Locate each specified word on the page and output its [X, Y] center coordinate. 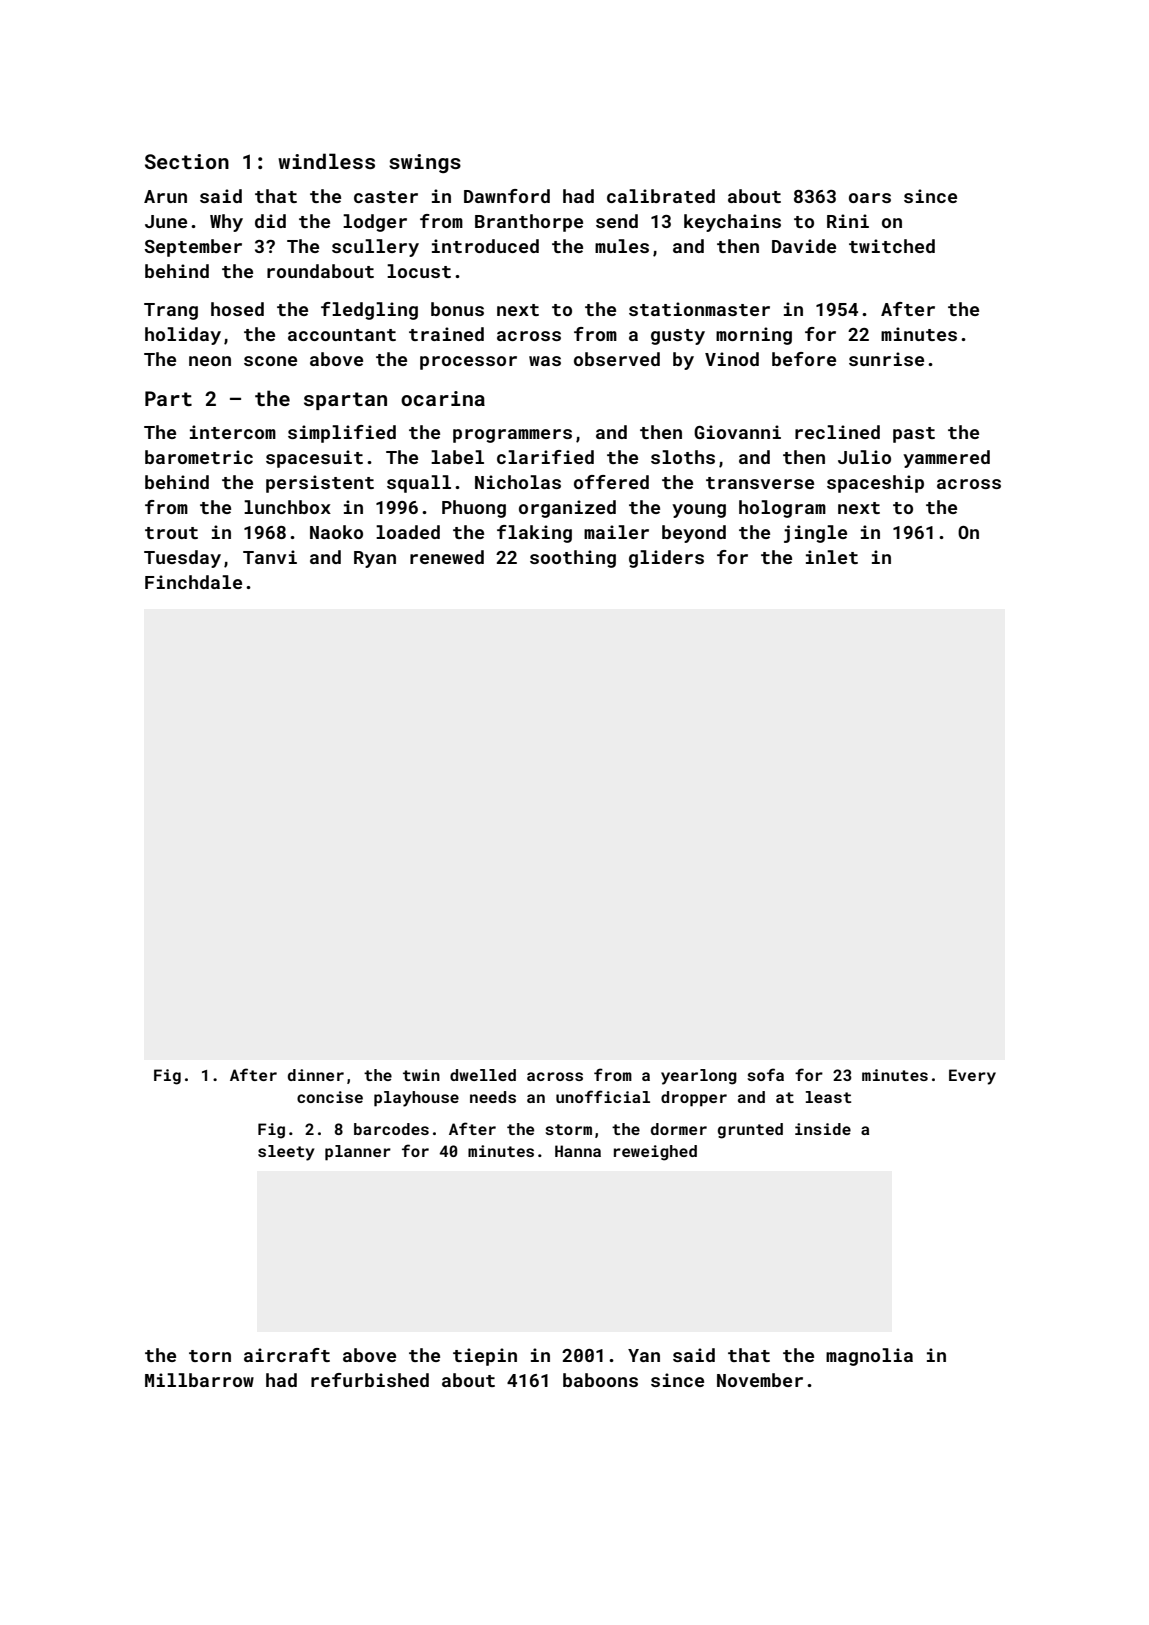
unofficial [603, 1096]
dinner [316, 1075]
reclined [837, 432]
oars [870, 198]
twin [421, 1075]
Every [972, 1077]
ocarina [443, 398]
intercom [233, 432]
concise [330, 1097]
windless [326, 161]
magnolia [869, 1357]
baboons [600, 1380]
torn [210, 1356]
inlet [832, 557]
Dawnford [507, 196]
